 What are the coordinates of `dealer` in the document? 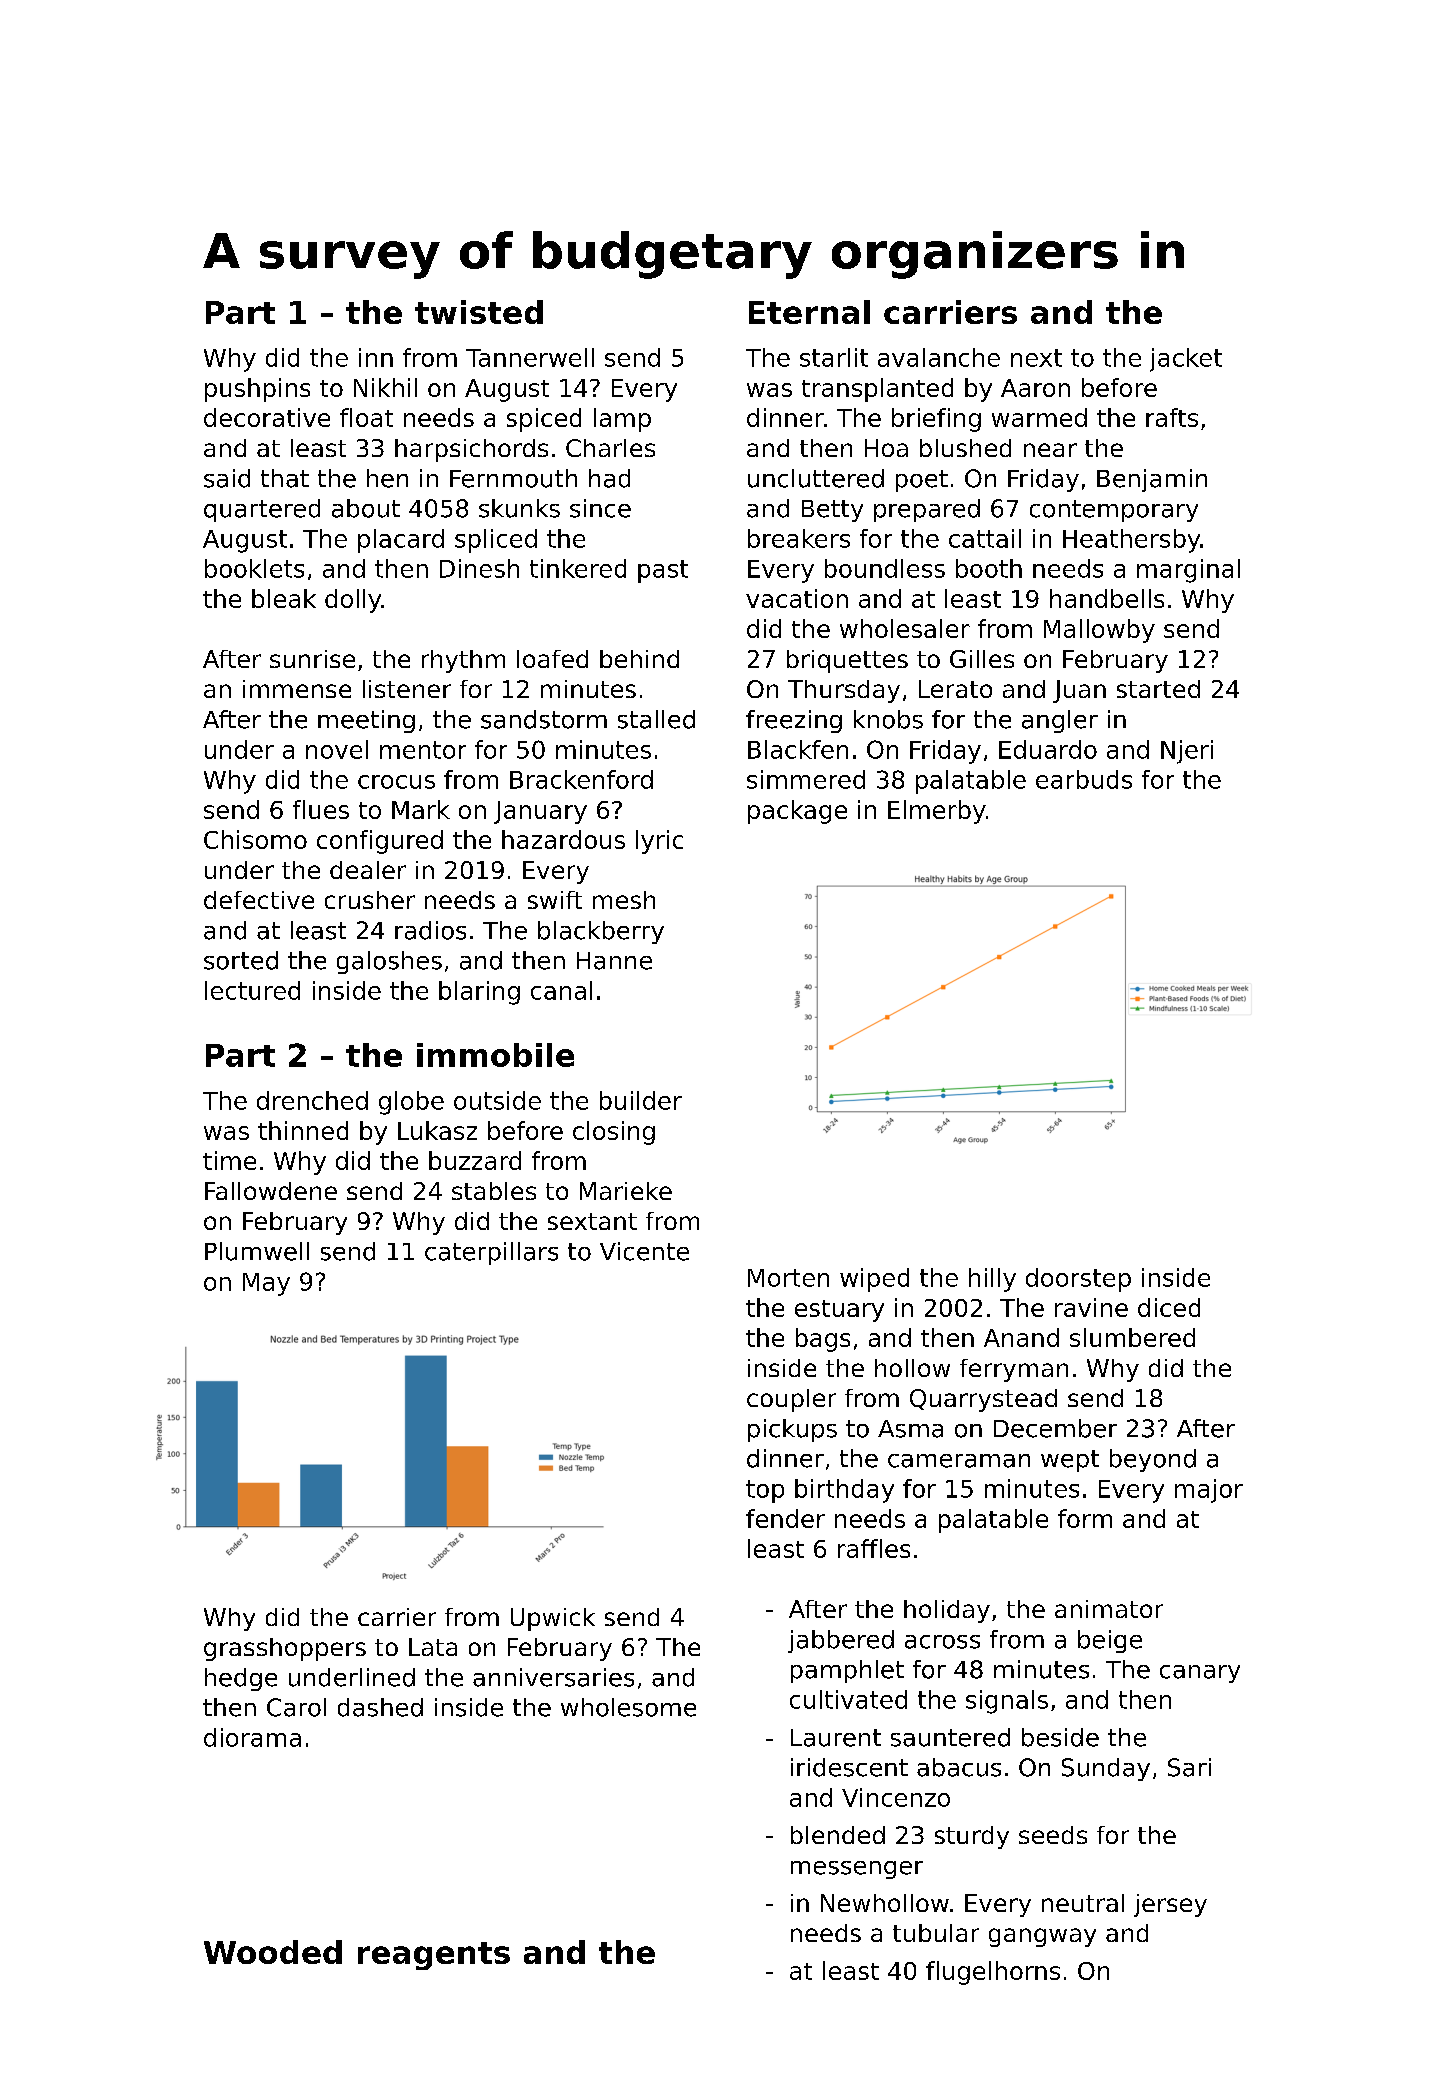 It's located at (368, 870).
